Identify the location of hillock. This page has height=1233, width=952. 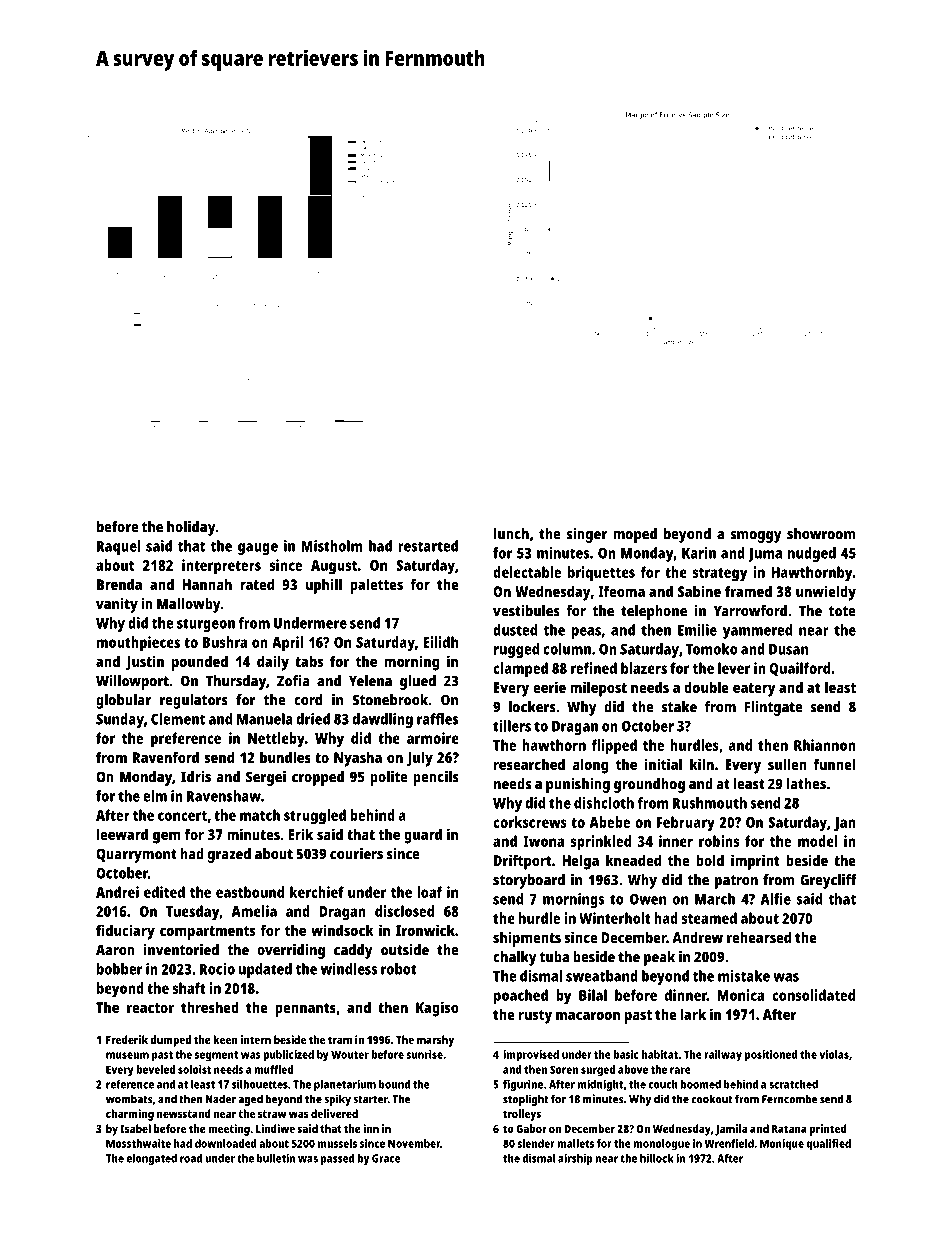
(657, 1158).
